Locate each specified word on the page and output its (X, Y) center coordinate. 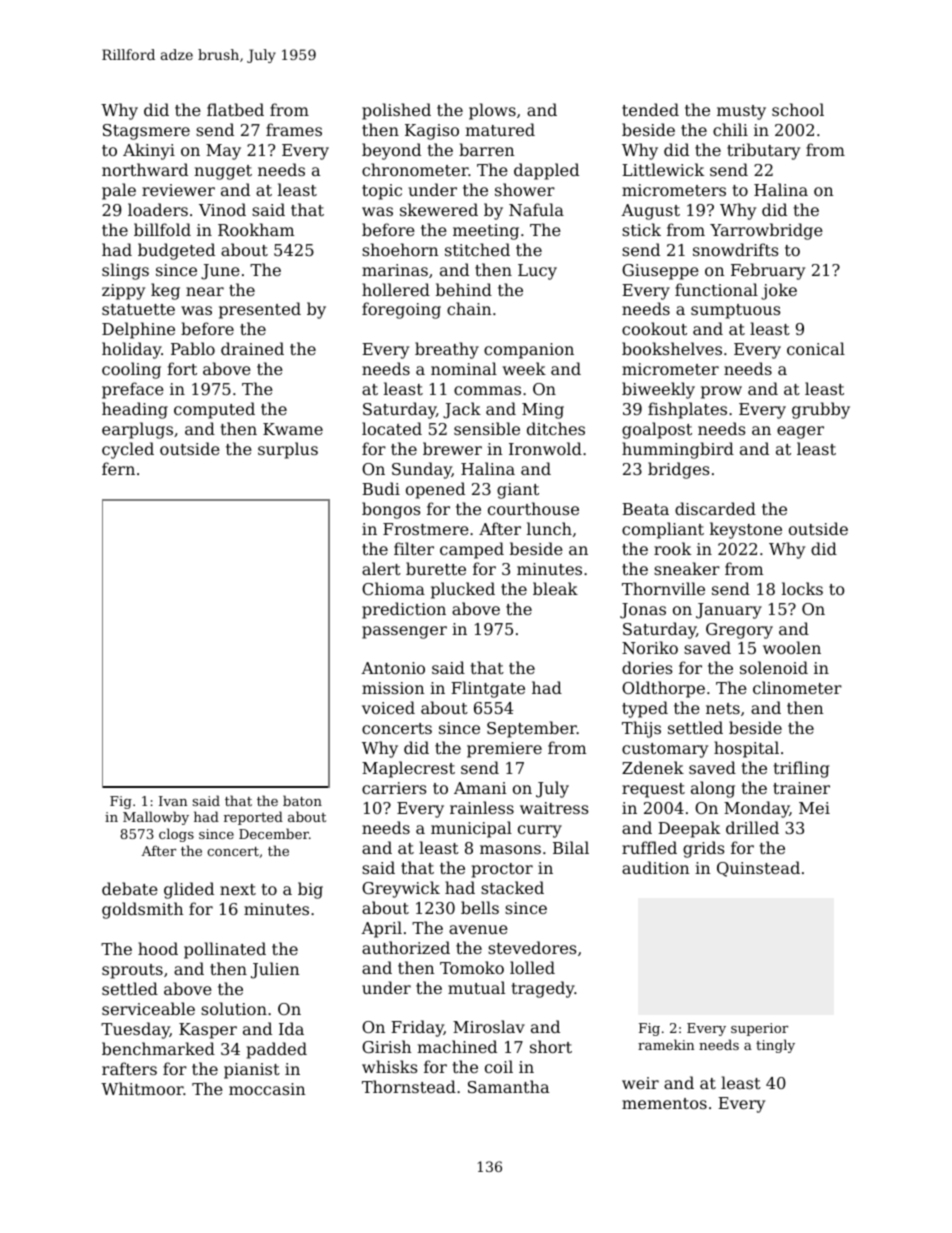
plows (492, 111)
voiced (388, 707)
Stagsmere (146, 132)
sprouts (132, 971)
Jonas (643, 611)
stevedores (532, 947)
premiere (504, 750)
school (798, 109)
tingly (775, 1046)
